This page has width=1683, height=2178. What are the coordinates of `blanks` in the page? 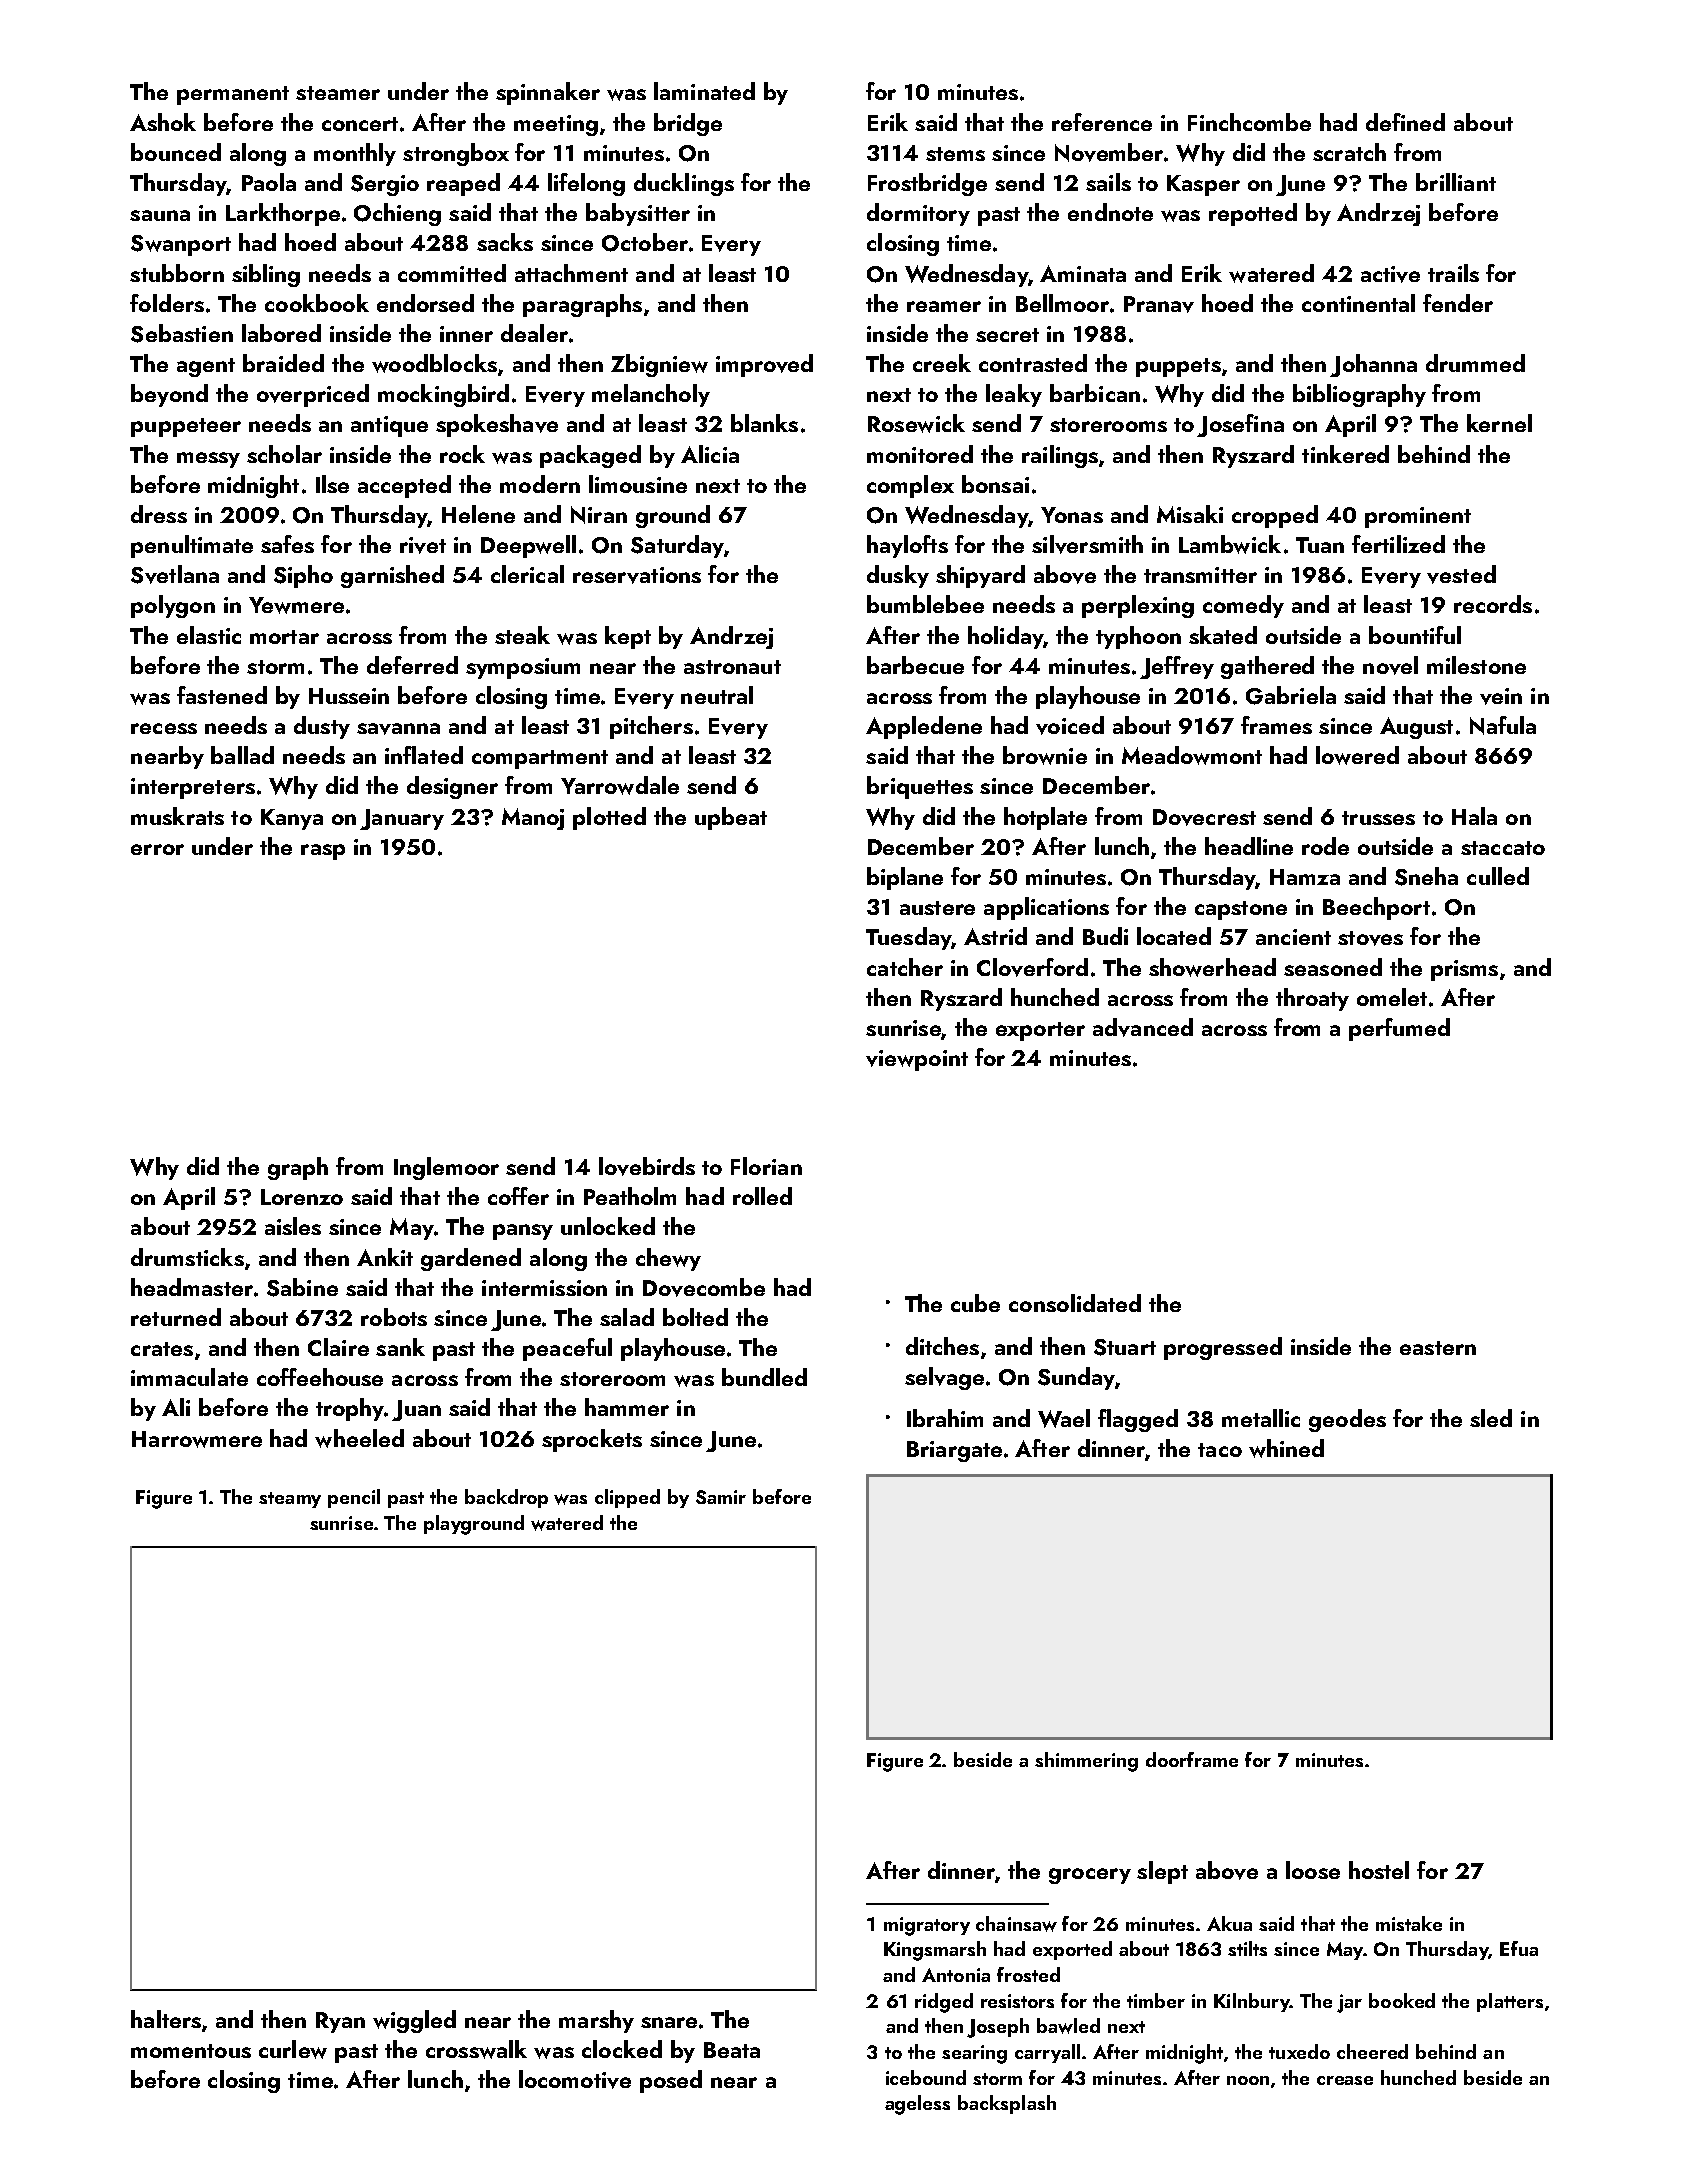 It's located at (764, 423).
